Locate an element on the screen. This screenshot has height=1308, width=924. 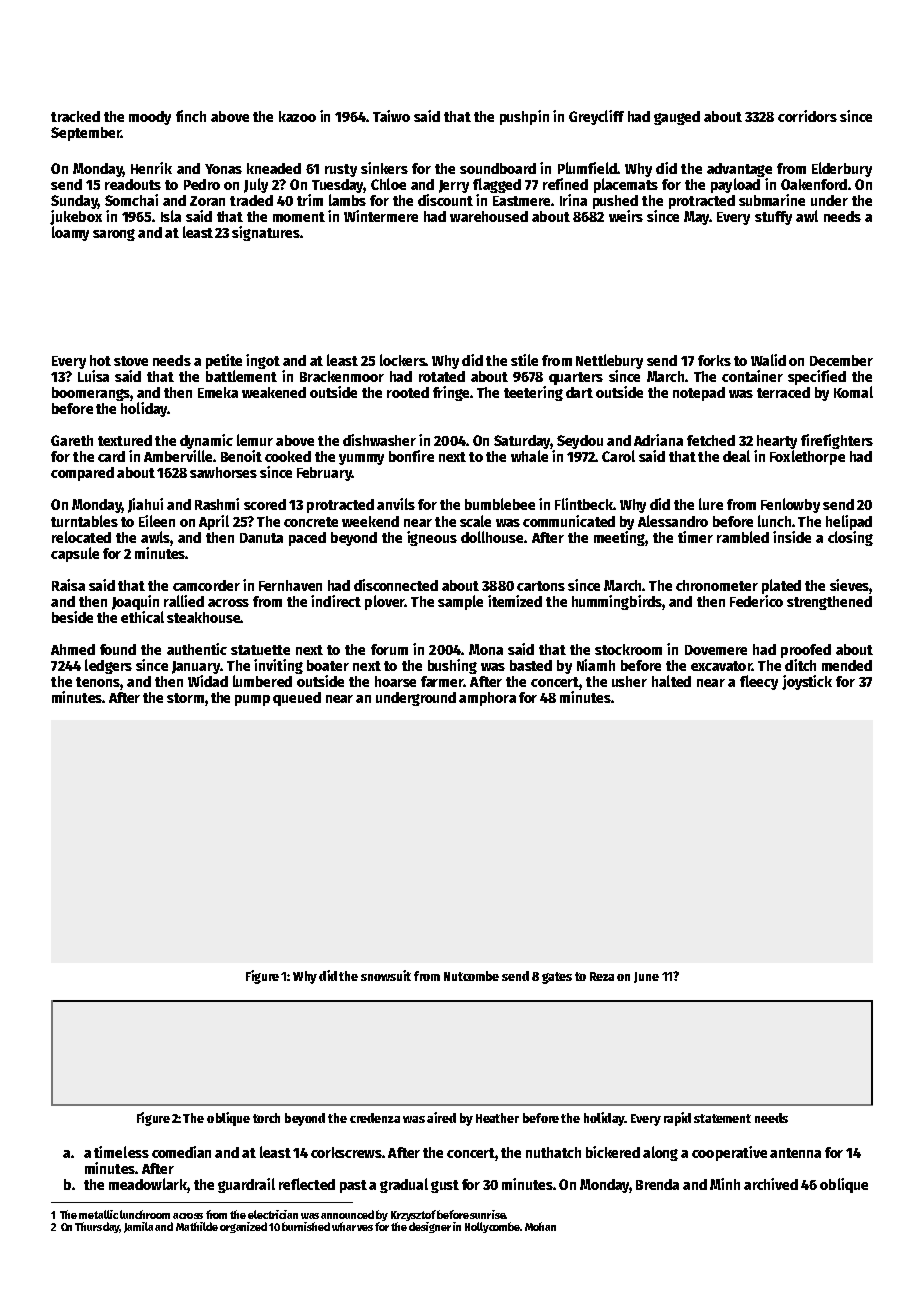
June is located at coordinates (646, 977).
